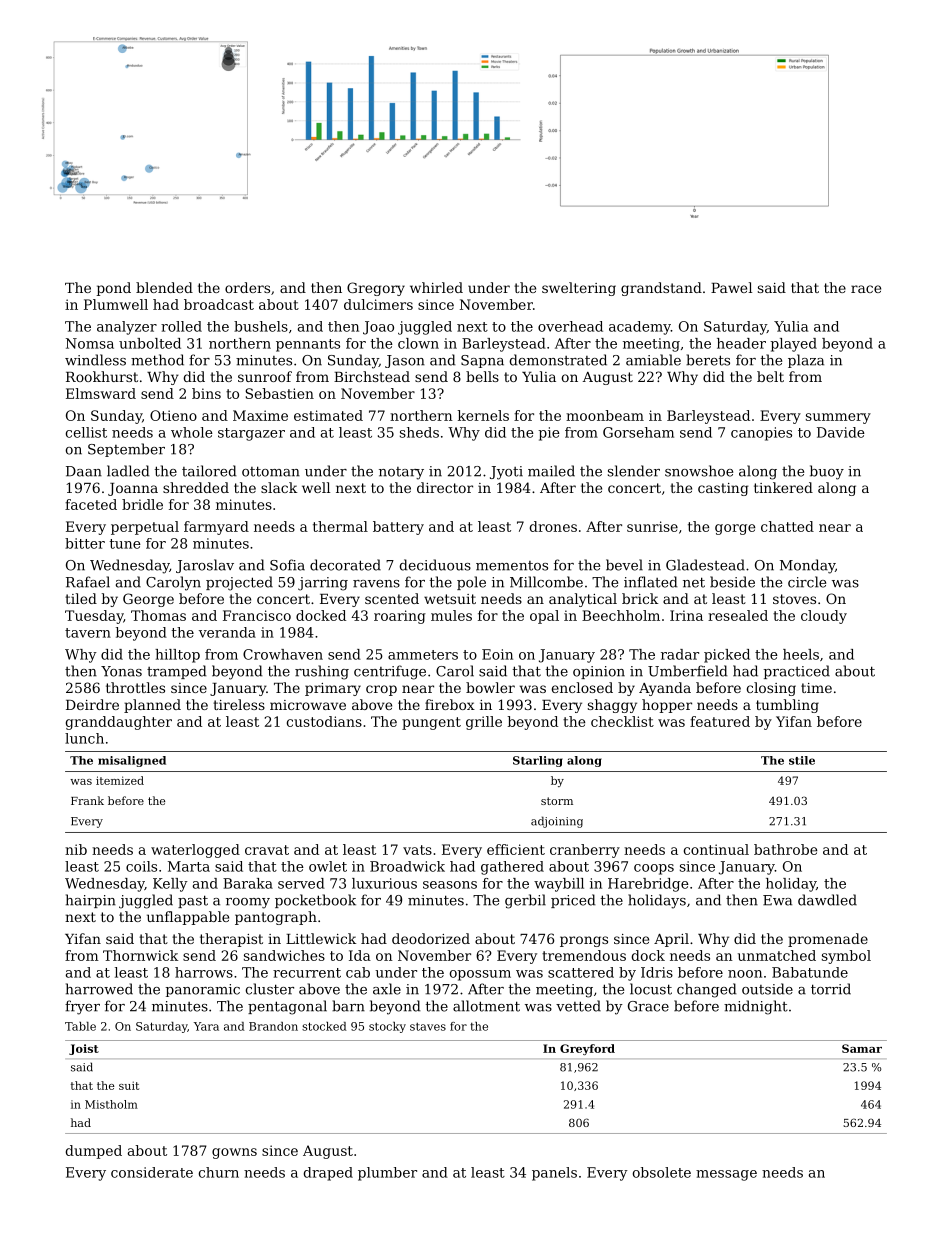  I want to click on bridle, so click(142, 504).
